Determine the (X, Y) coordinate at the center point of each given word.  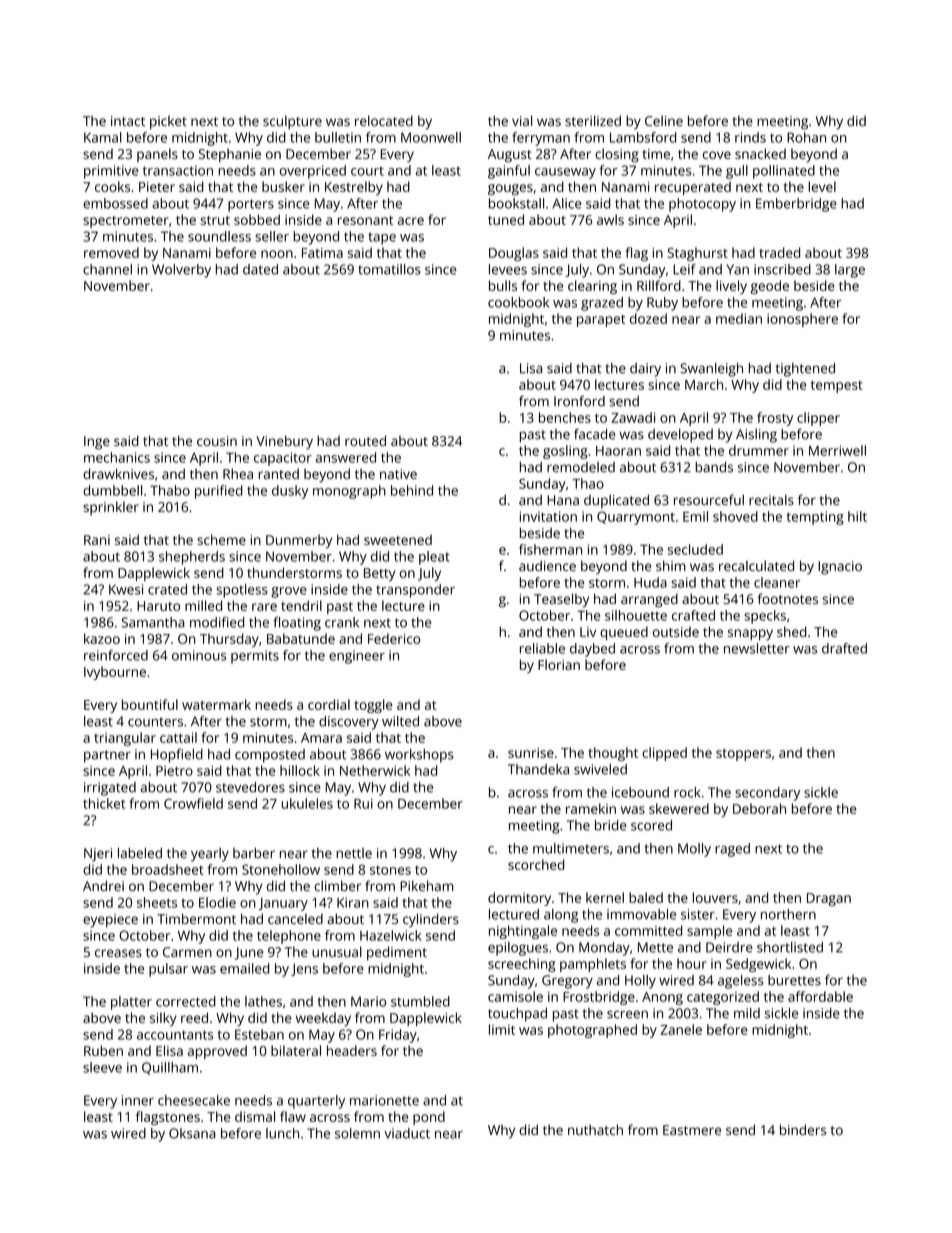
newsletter (757, 648)
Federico (394, 638)
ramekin (591, 808)
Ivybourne (115, 673)
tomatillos (389, 269)
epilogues (518, 949)
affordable (820, 996)
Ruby (662, 304)
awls (610, 219)
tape (382, 238)
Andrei (103, 886)
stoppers (743, 755)
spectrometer (126, 222)
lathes (263, 1001)
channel (107, 269)
